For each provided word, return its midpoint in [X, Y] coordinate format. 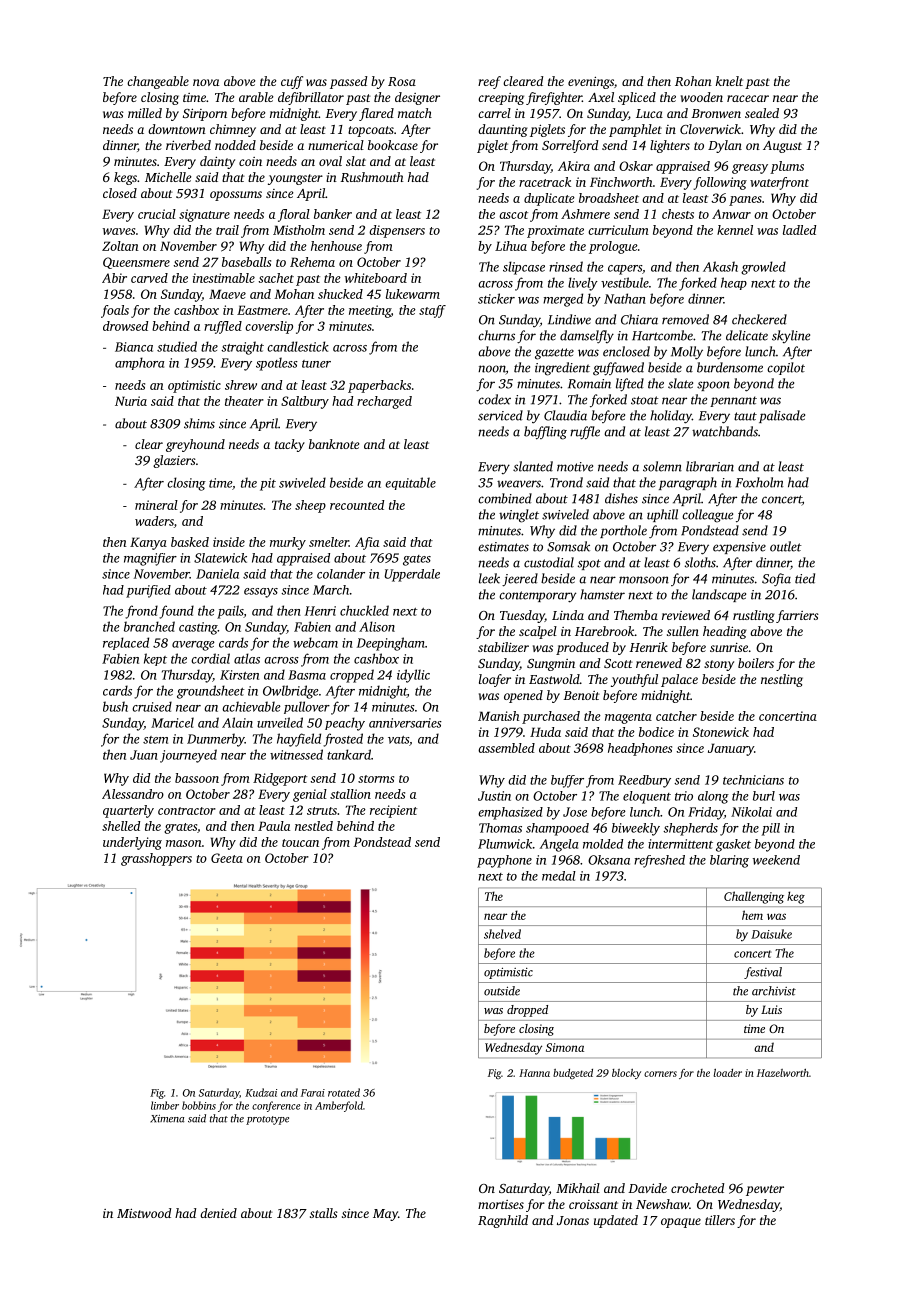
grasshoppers [156, 859]
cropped [352, 676]
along [713, 797]
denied [218, 1213]
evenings [591, 82]
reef [489, 82]
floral [294, 215]
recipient [393, 811]
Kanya [148, 543]
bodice [656, 732]
